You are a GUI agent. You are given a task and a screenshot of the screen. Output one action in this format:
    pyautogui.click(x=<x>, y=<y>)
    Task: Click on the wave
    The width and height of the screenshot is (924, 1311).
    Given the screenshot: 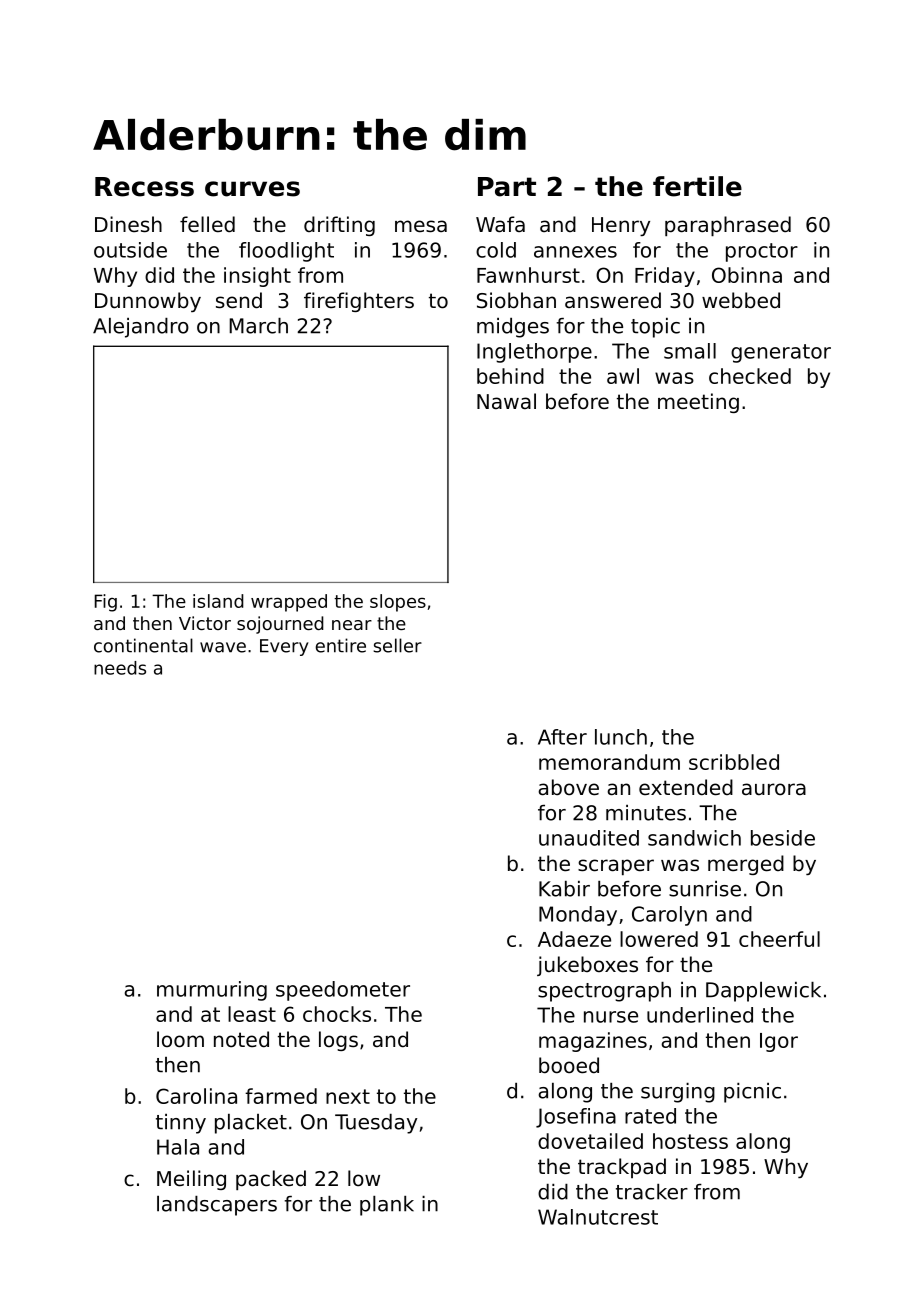 What is the action you would take?
    pyautogui.click(x=223, y=647)
